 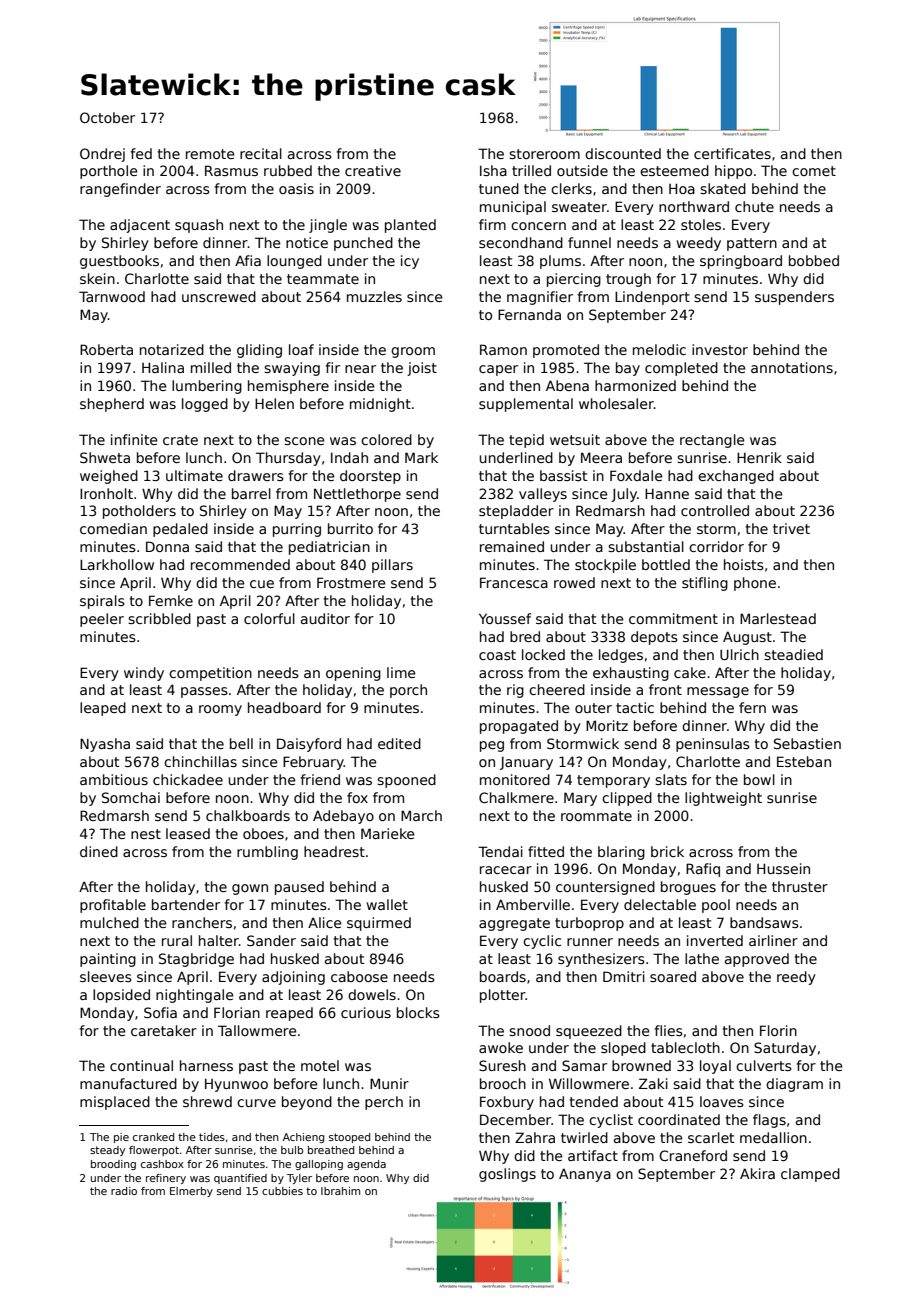 What do you see at coordinates (601, 457) in the screenshot?
I see `Meera` at bounding box center [601, 457].
